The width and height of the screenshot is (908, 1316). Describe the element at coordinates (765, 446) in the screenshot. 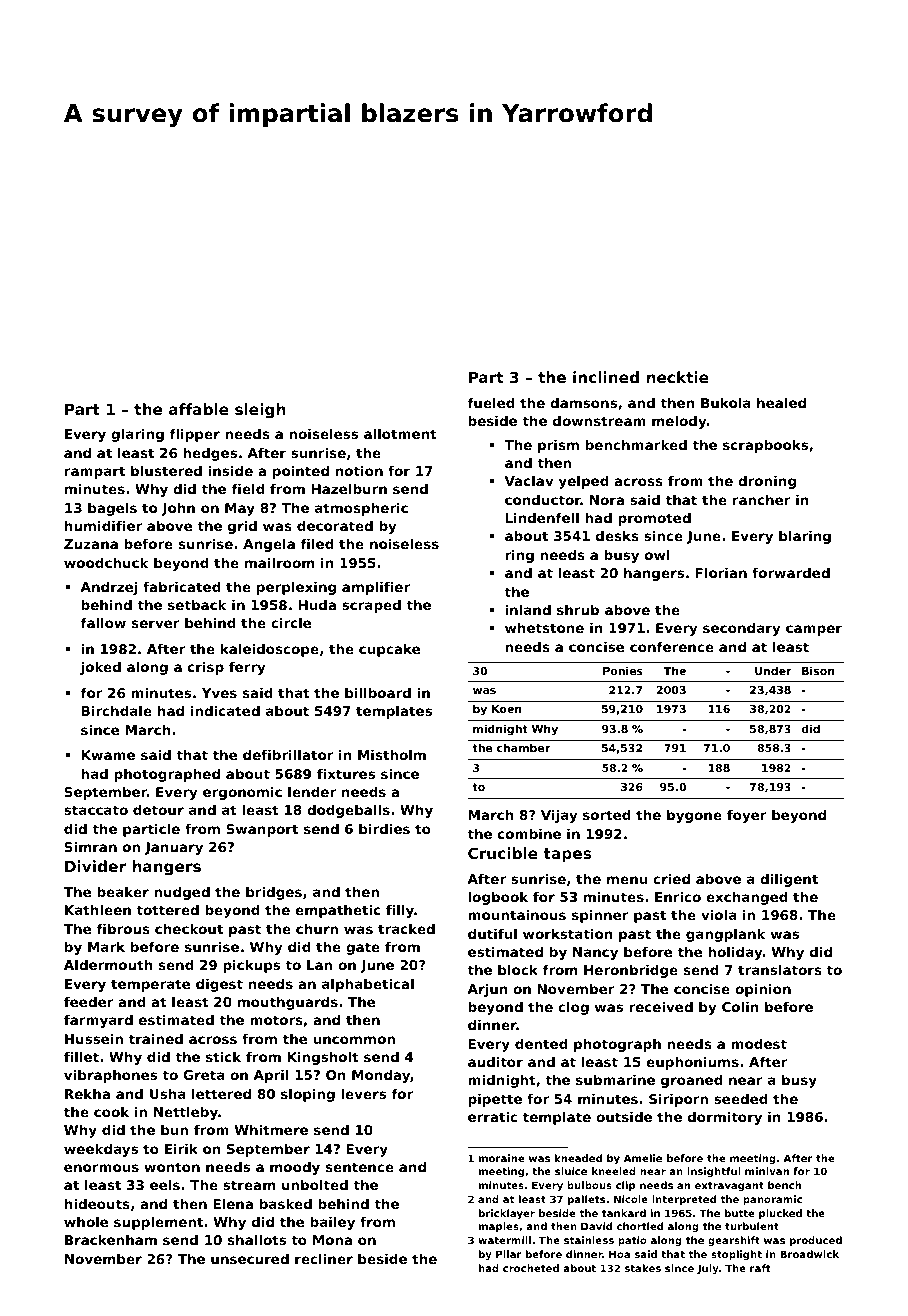

I see `scrapbooks` at that location.
